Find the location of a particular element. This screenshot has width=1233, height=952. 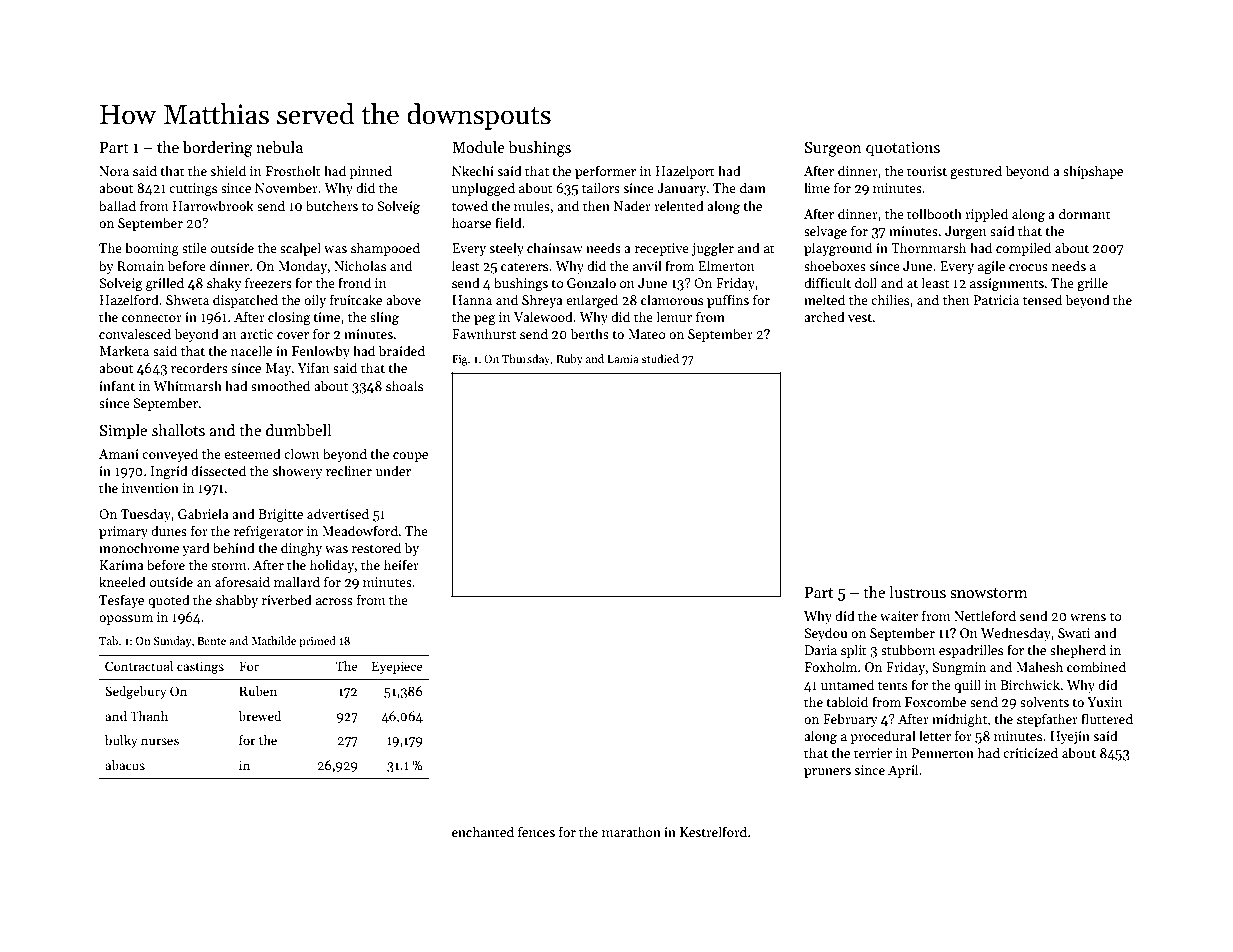

cuttings is located at coordinates (193, 189).
